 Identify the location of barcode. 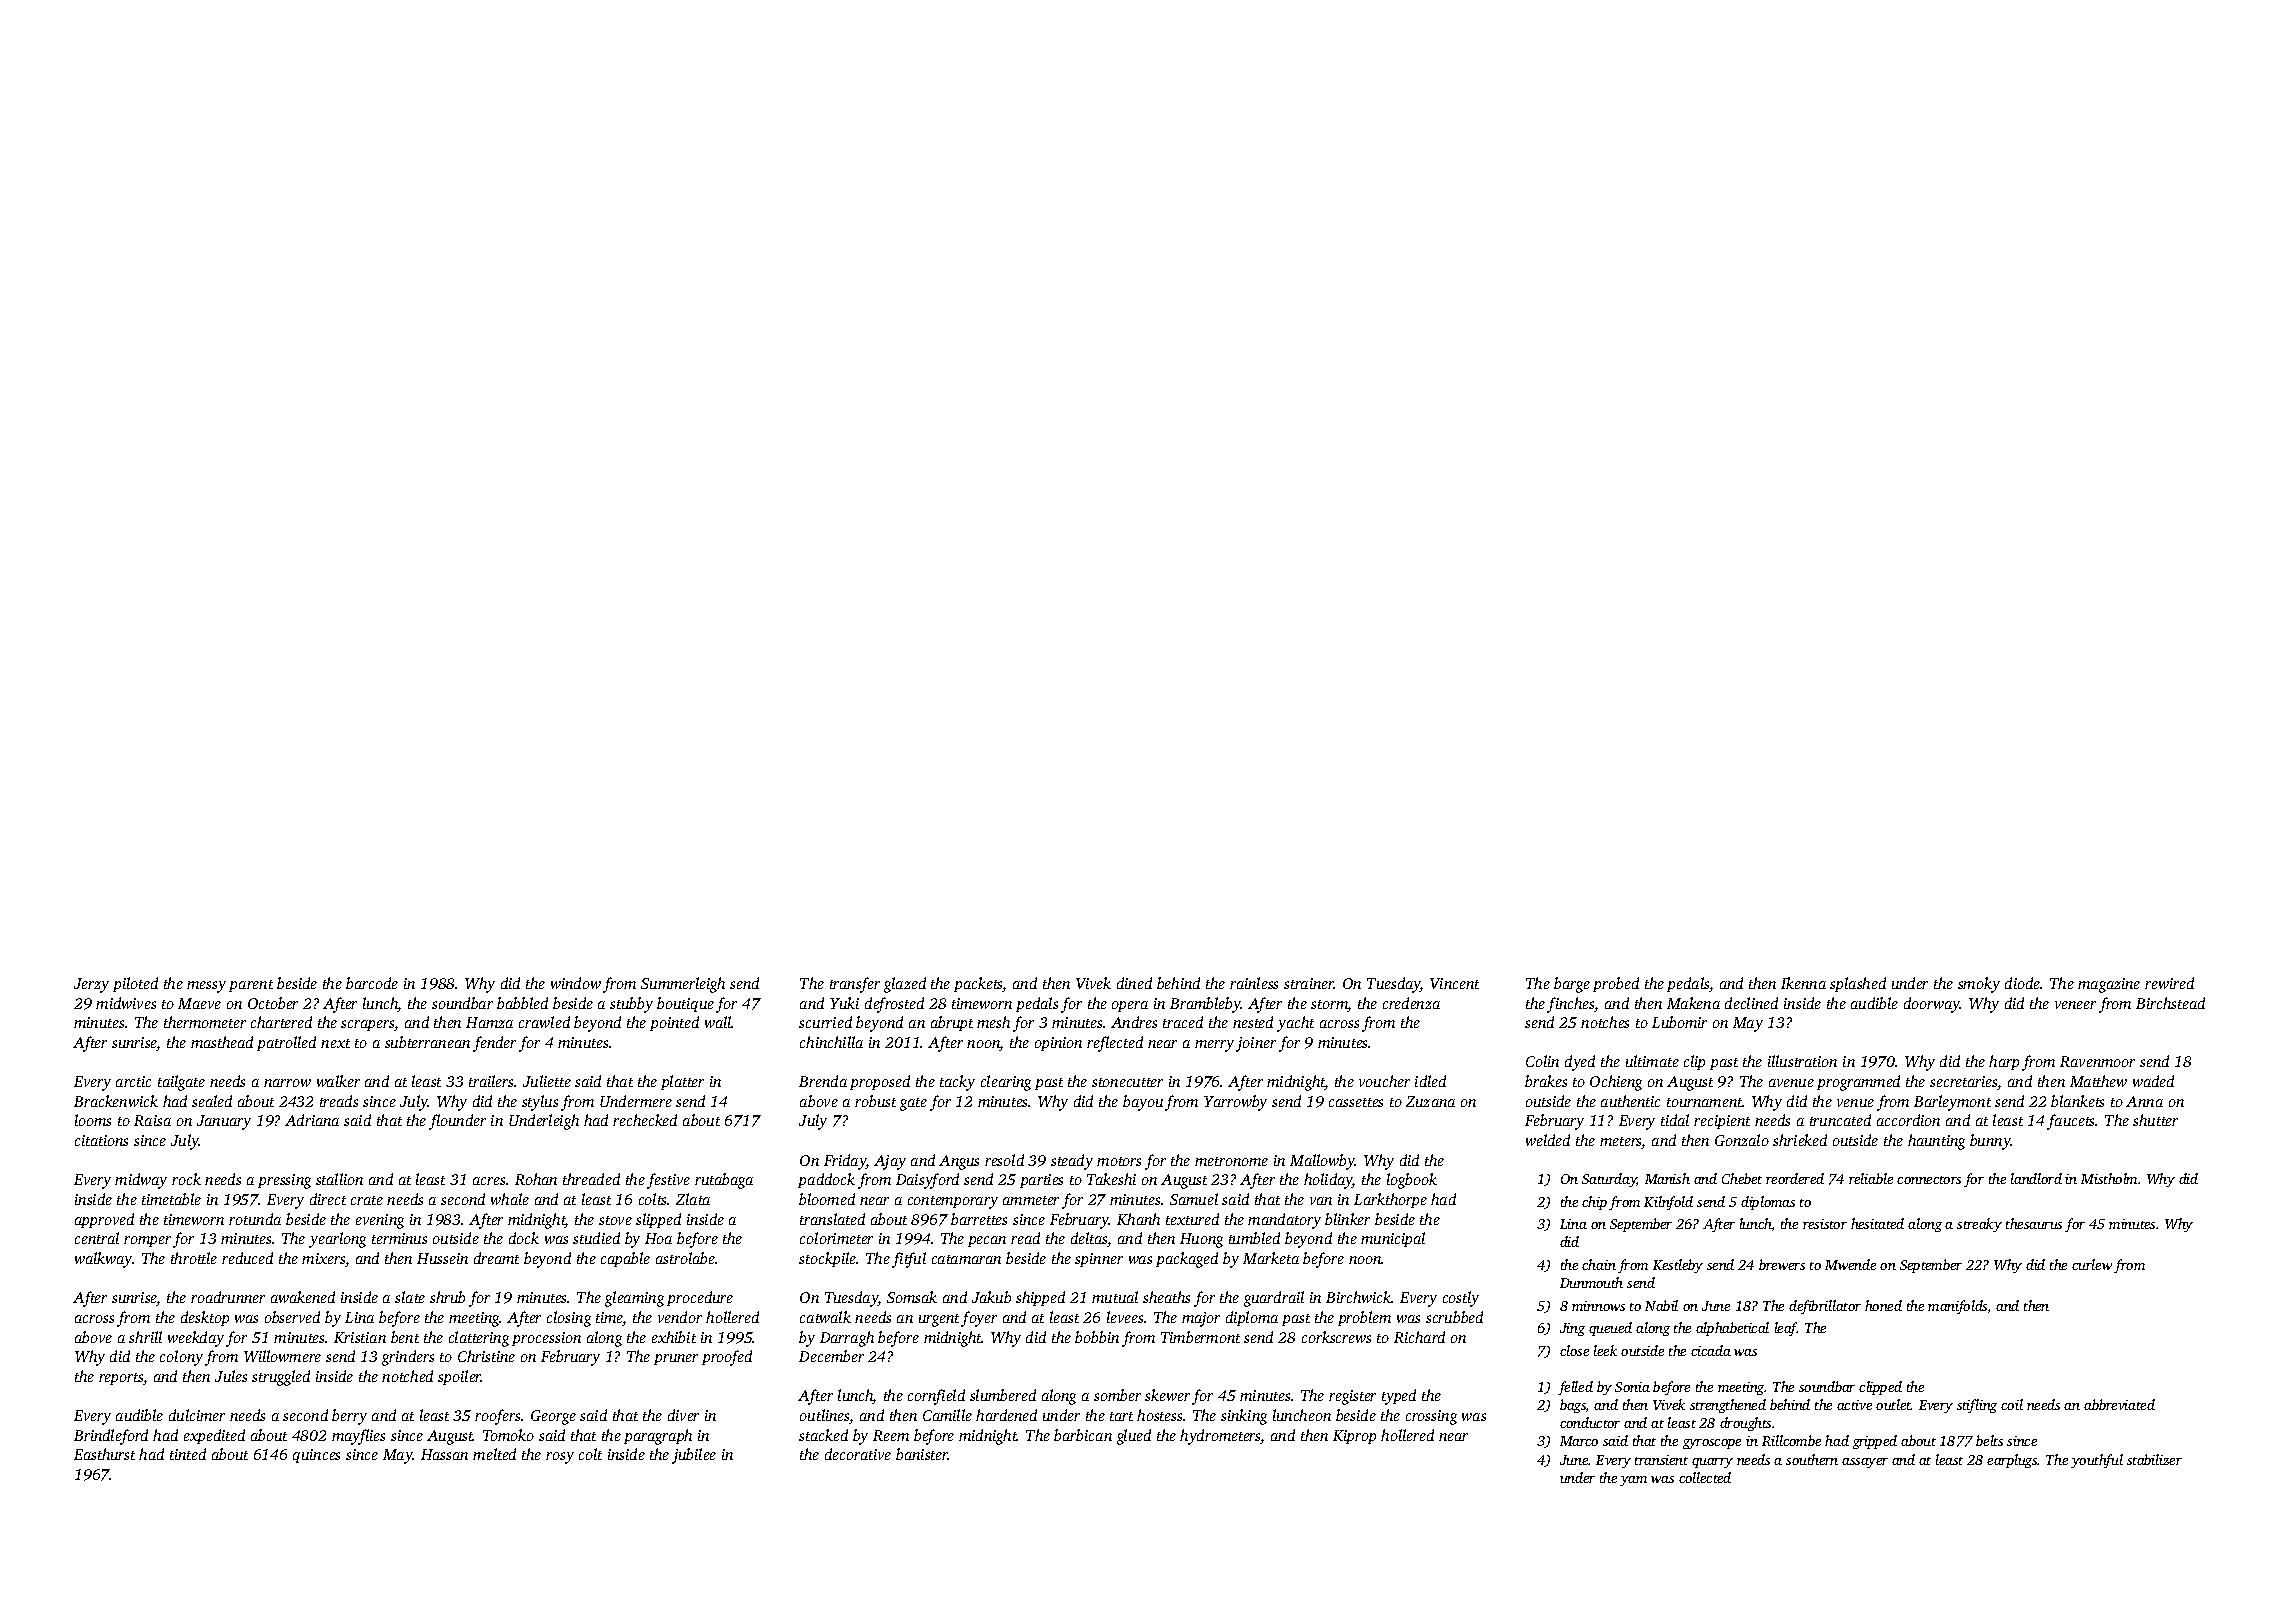
(372, 983).
